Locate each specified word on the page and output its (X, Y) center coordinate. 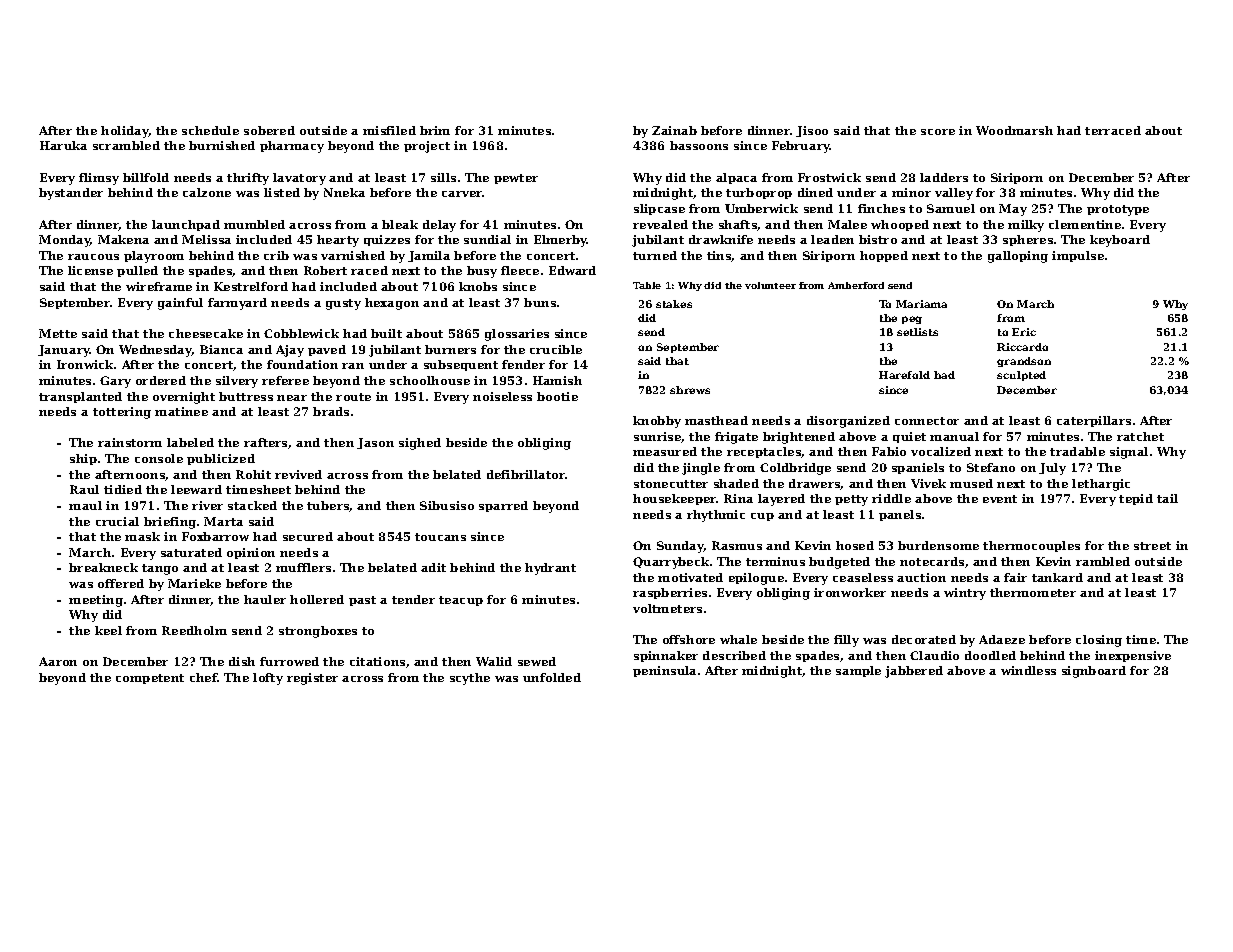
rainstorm (130, 442)
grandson (1024, 362)
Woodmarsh (1014, 130)
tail (1167, 498)
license (90, 270)
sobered (269, 130)
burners (450, 349)
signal (1129, 453)
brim (435, 130)
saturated (191, 552)
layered (781, 500)
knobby (657, 422)
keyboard (1120, 241)
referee (285, 380)
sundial (487, 239)
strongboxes (318, 632)
